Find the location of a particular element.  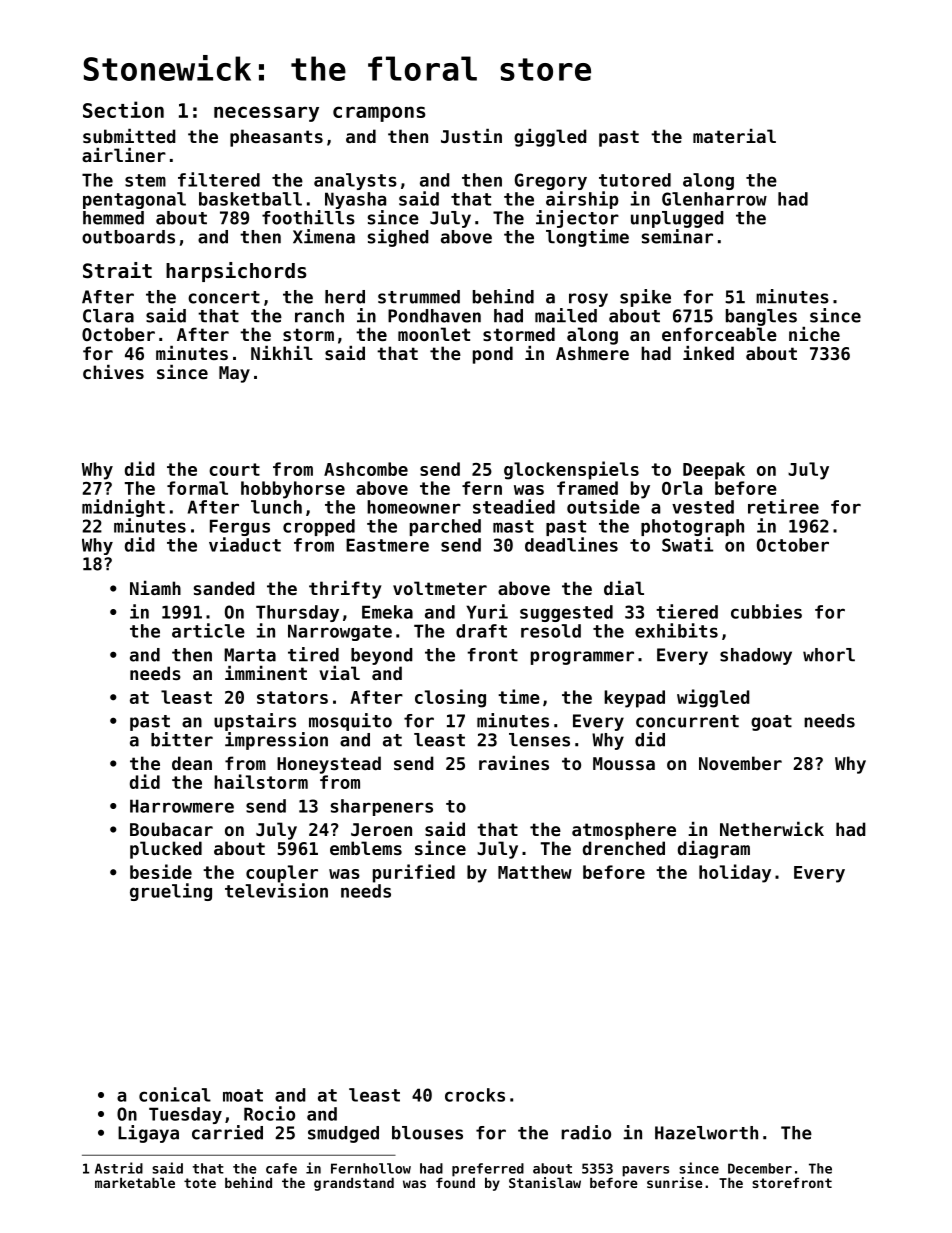

giggled is located at coordinates (550, 138).
